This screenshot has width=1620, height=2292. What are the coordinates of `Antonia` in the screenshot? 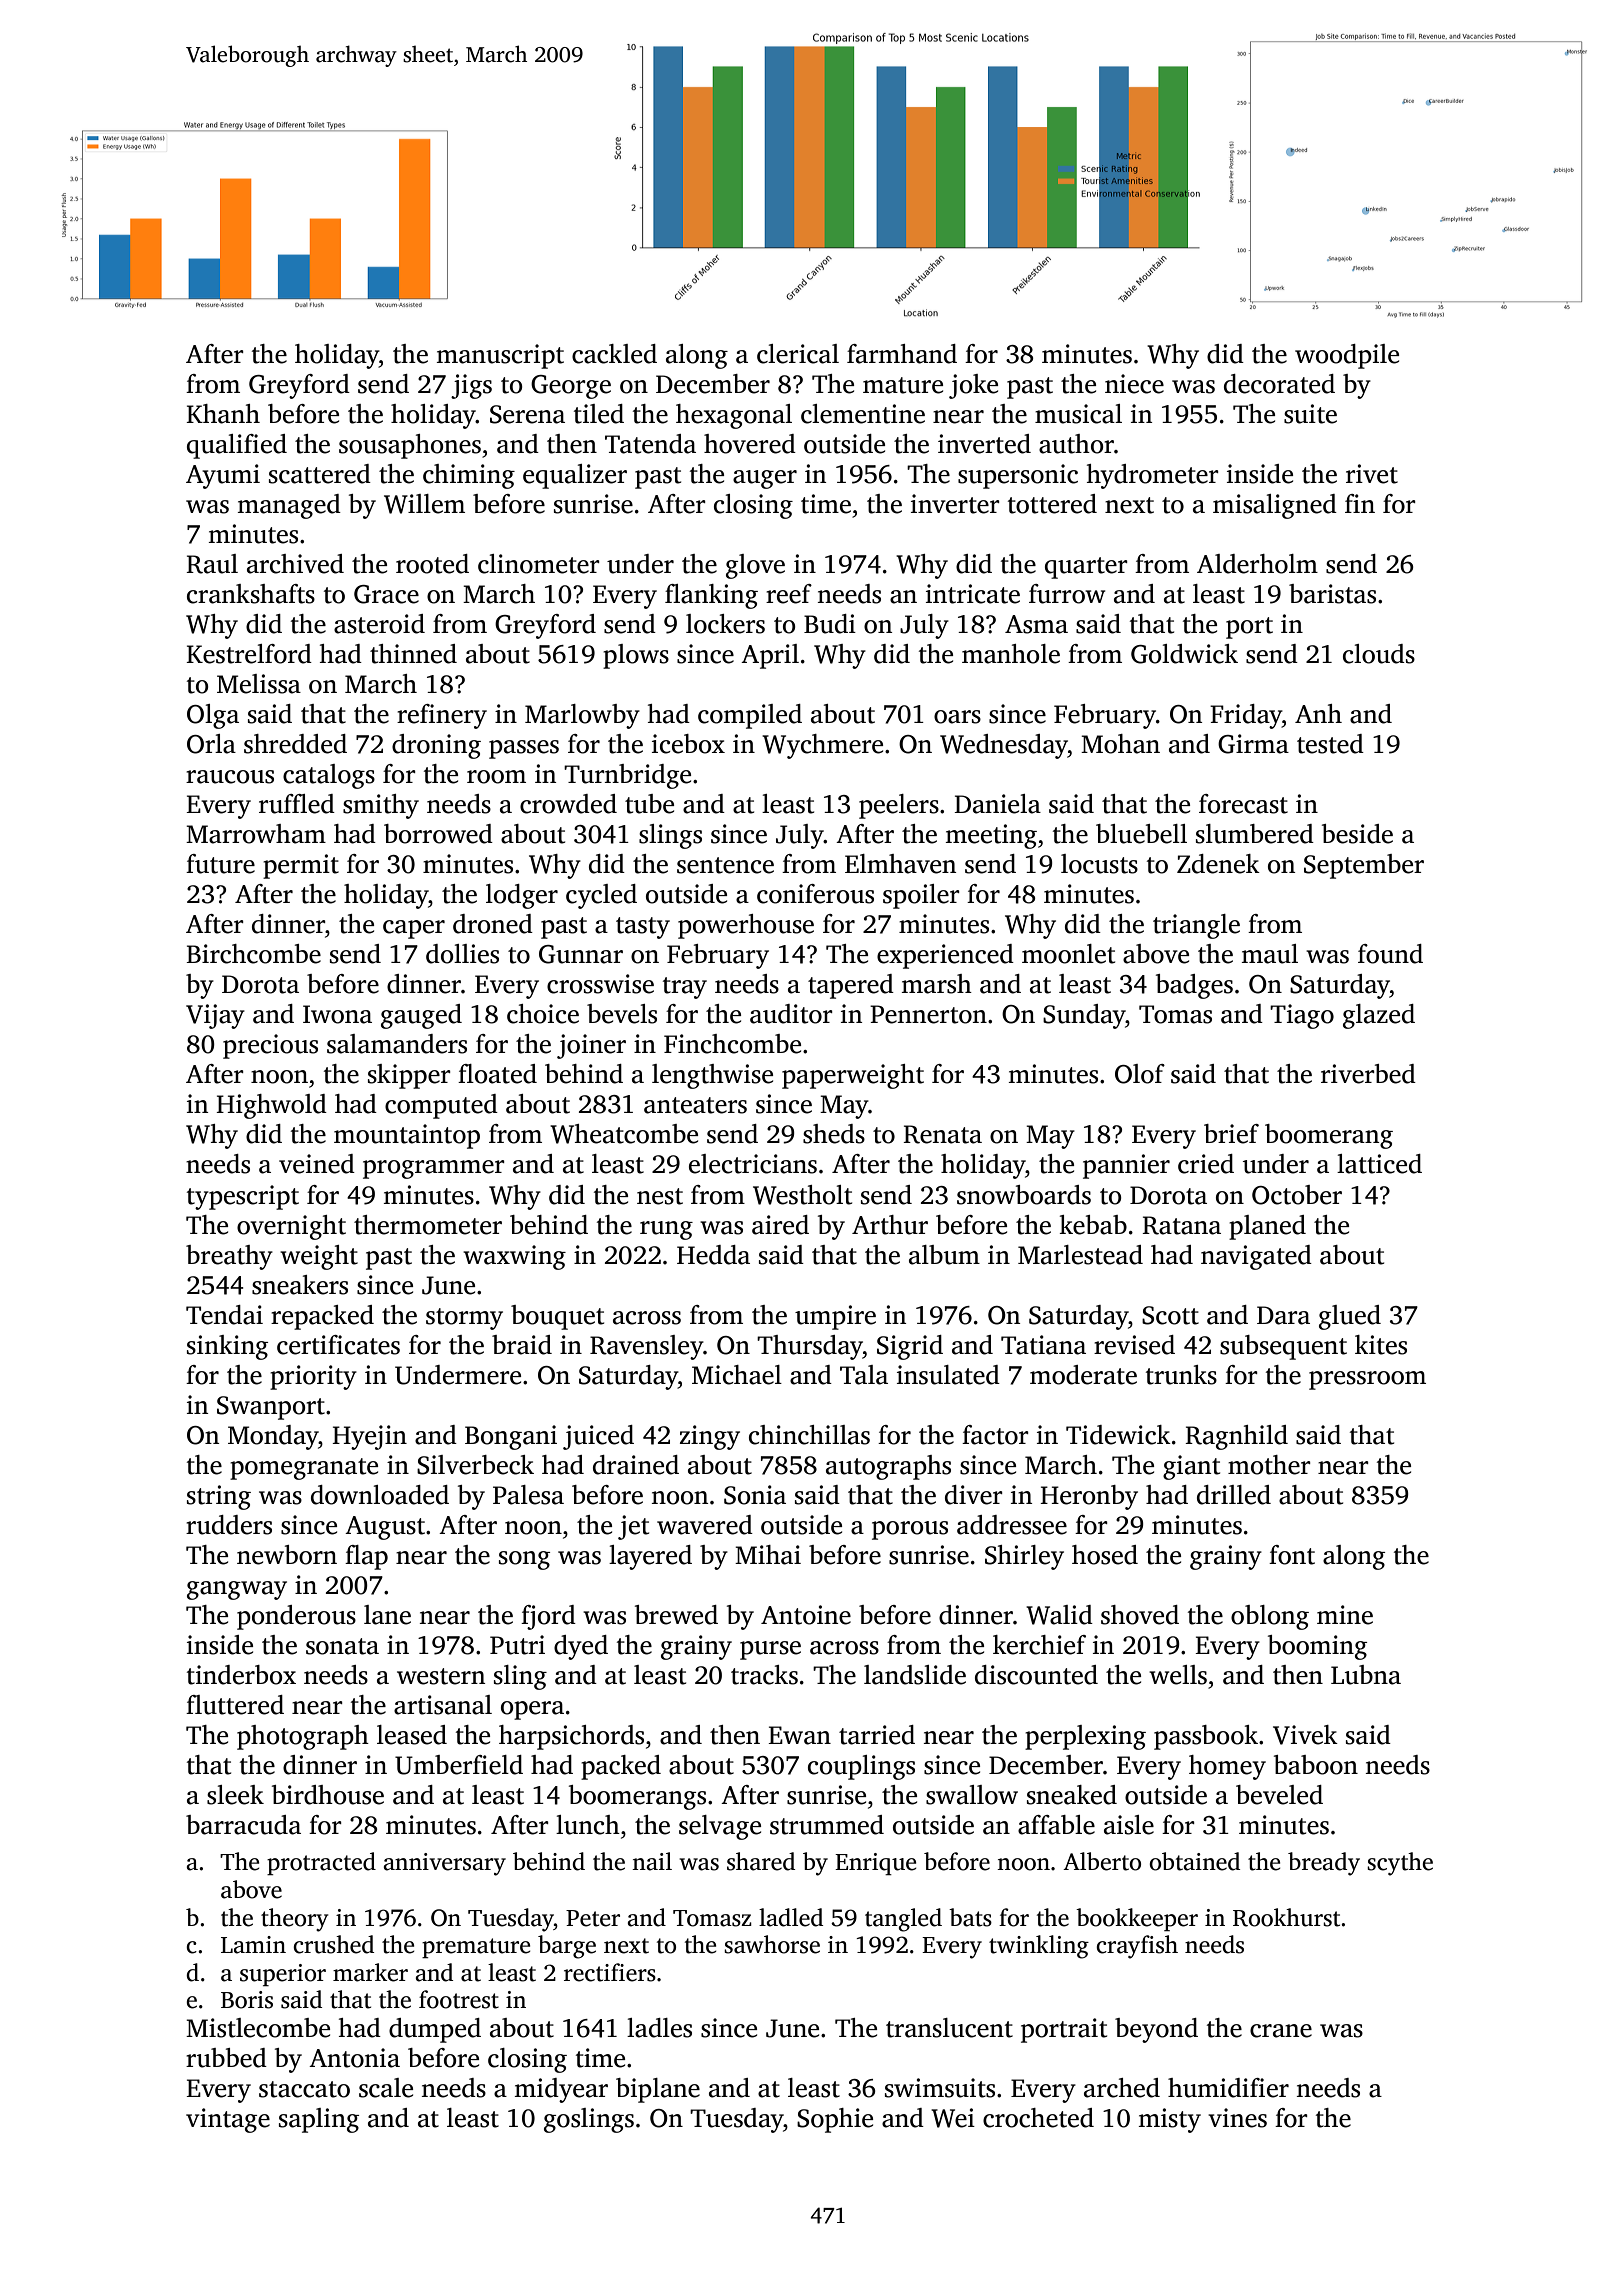 It's located at (354, 2058).
